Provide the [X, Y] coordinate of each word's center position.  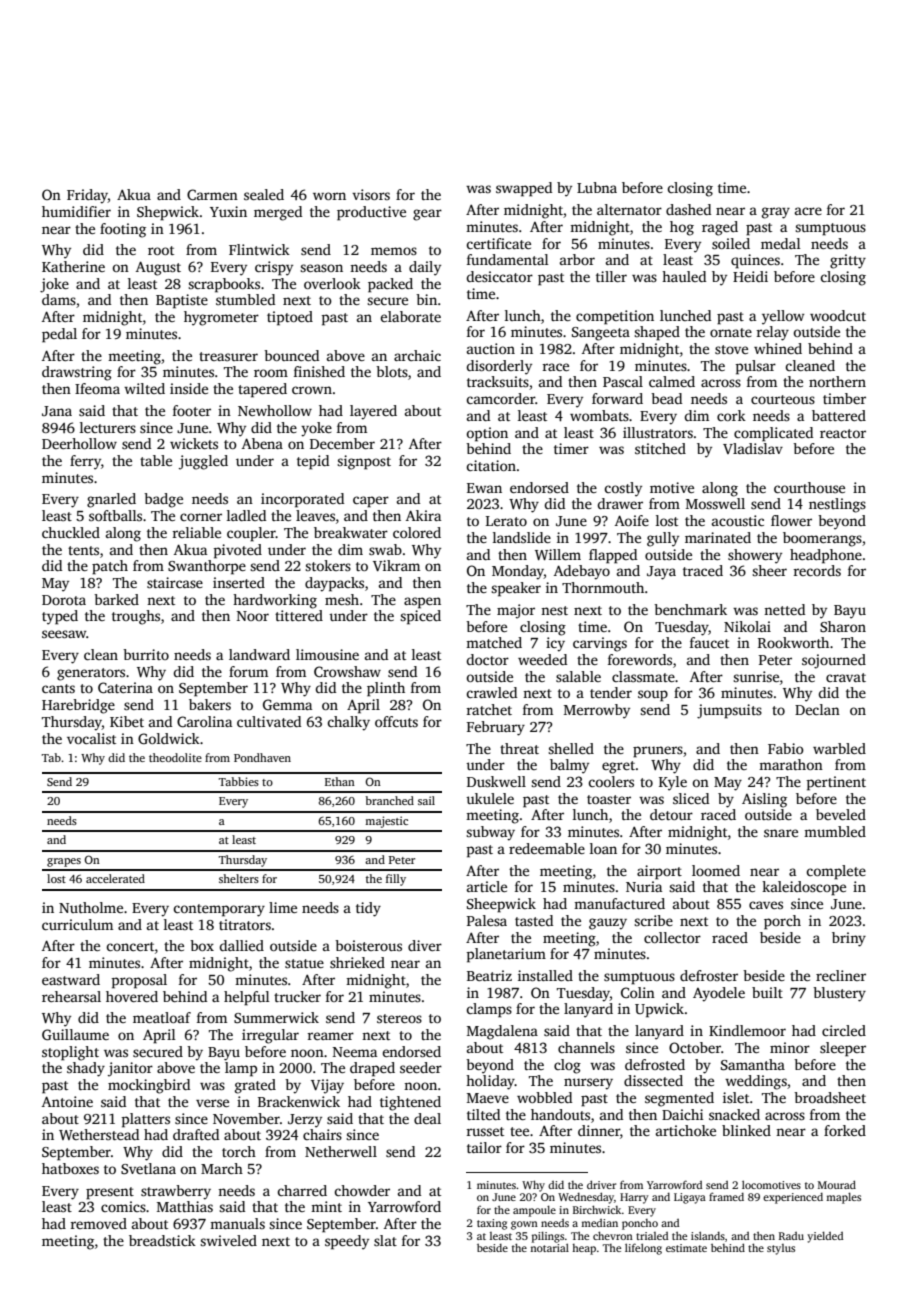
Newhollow [275, 410]
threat [519, 748]
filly [396, 880]
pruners [658, 752]
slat [385, 1240]
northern [837, 381]
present [110, 1193]
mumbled [835, 831]
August [158, 268]
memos [394, 251]
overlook [332, 283]
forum [248, 671]
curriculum [77, 924]
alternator [629, 209]
